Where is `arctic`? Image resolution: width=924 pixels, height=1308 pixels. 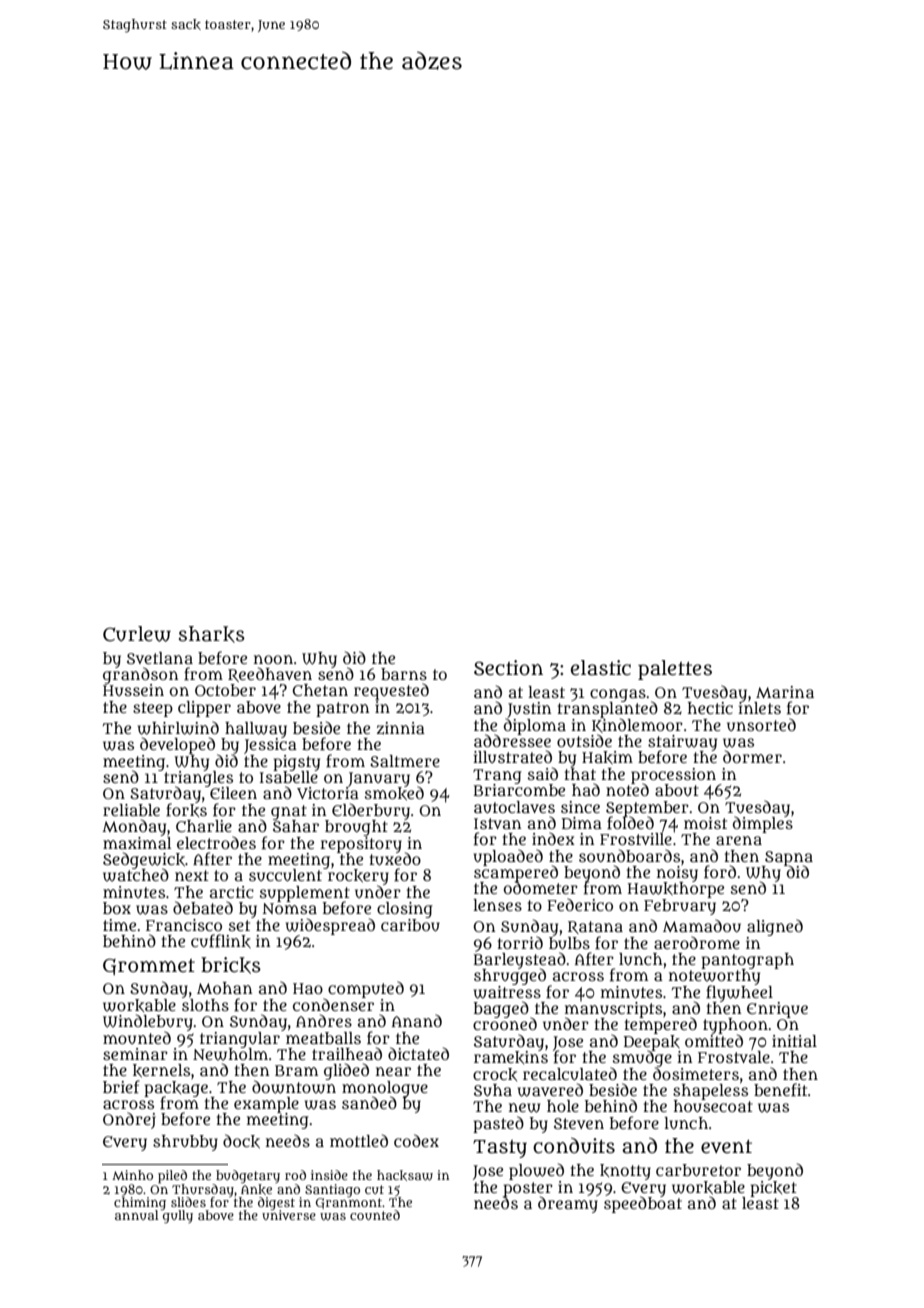
arctic is located at coordinates (232, 892).
